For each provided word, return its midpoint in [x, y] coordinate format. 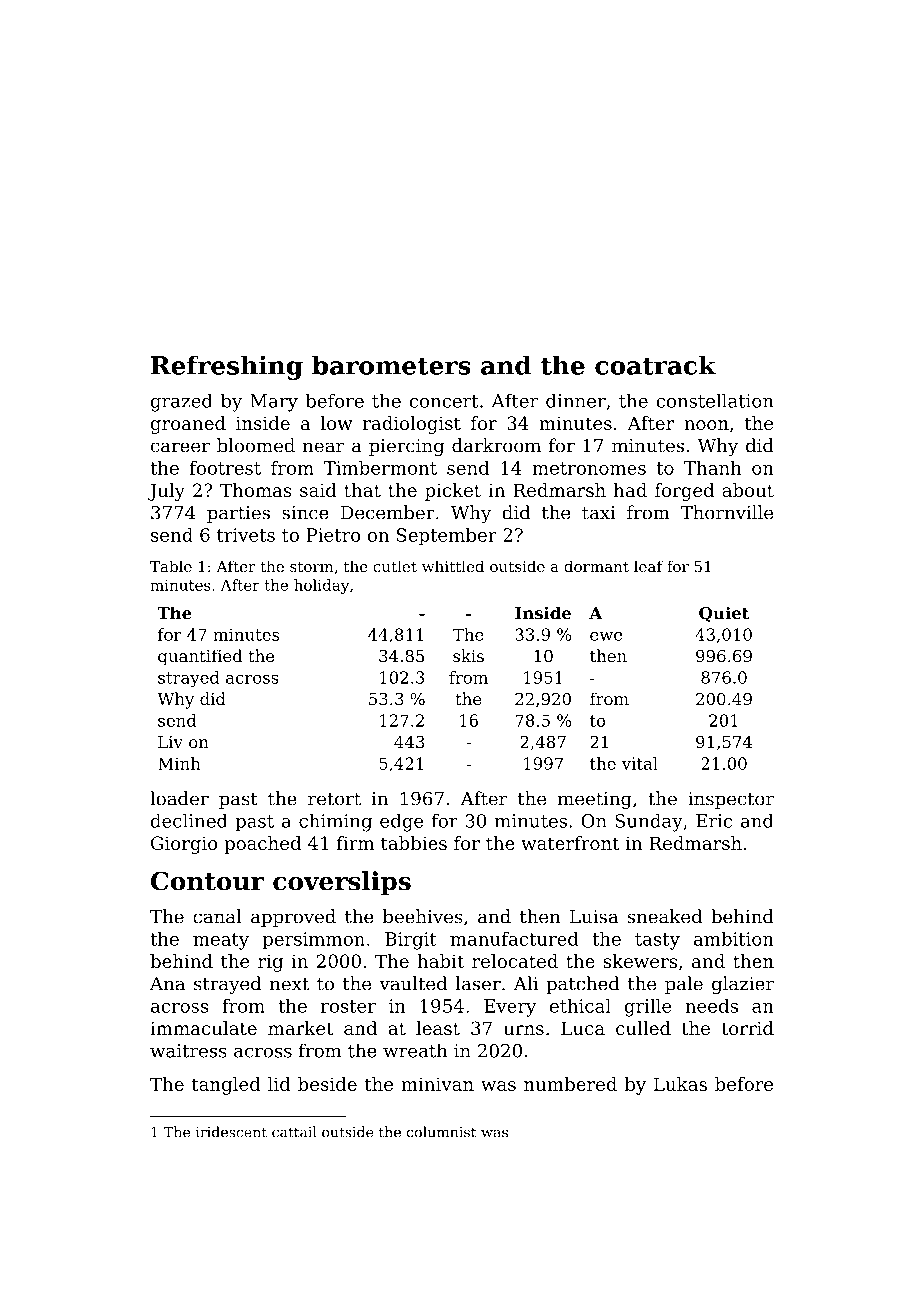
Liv [170, 742]
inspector [731, 800]
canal [217, 916]
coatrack [655, 365]
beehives [423, 916]
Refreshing [227, 367]
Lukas [680, 1084]
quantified [200, 657]
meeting [595, 800]
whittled [453, 566]
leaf [648, 566]
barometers [391, 365]
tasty [657, 941]
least [438, 1028]
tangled [226, 1086]
